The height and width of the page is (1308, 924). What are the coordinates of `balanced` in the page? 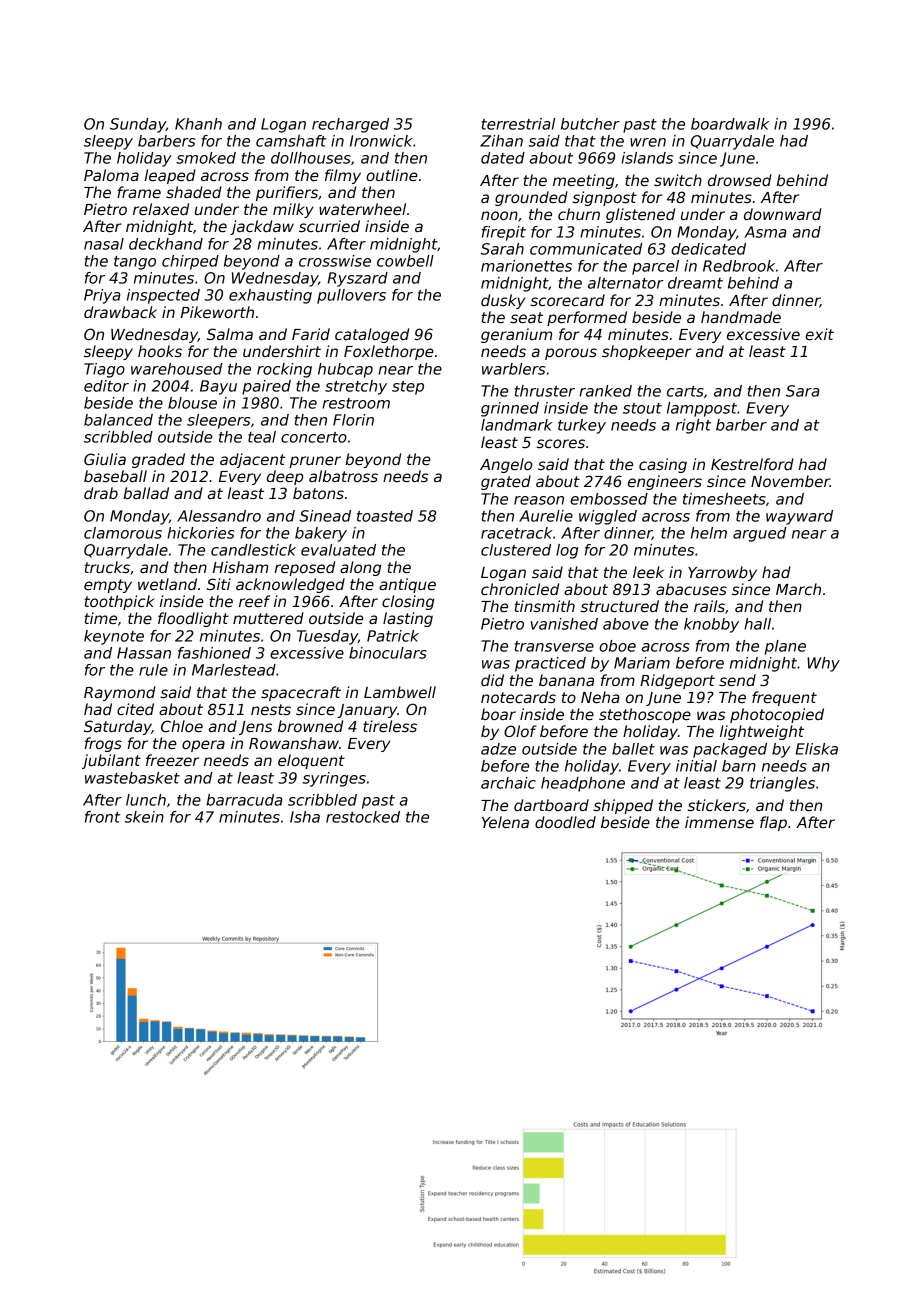 It's located at (118, 420).
